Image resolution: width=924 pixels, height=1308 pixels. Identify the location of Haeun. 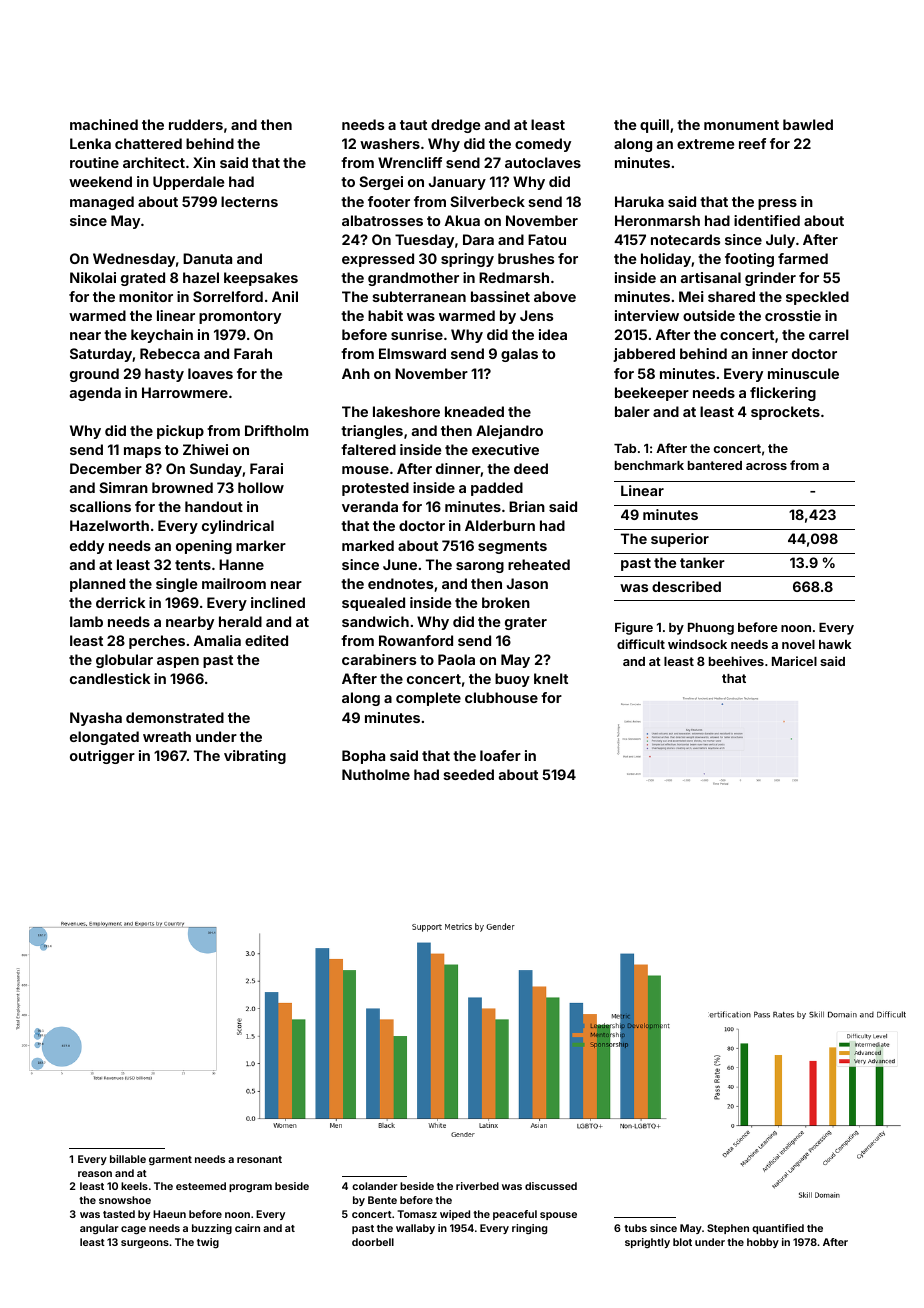
(169, 1214).
